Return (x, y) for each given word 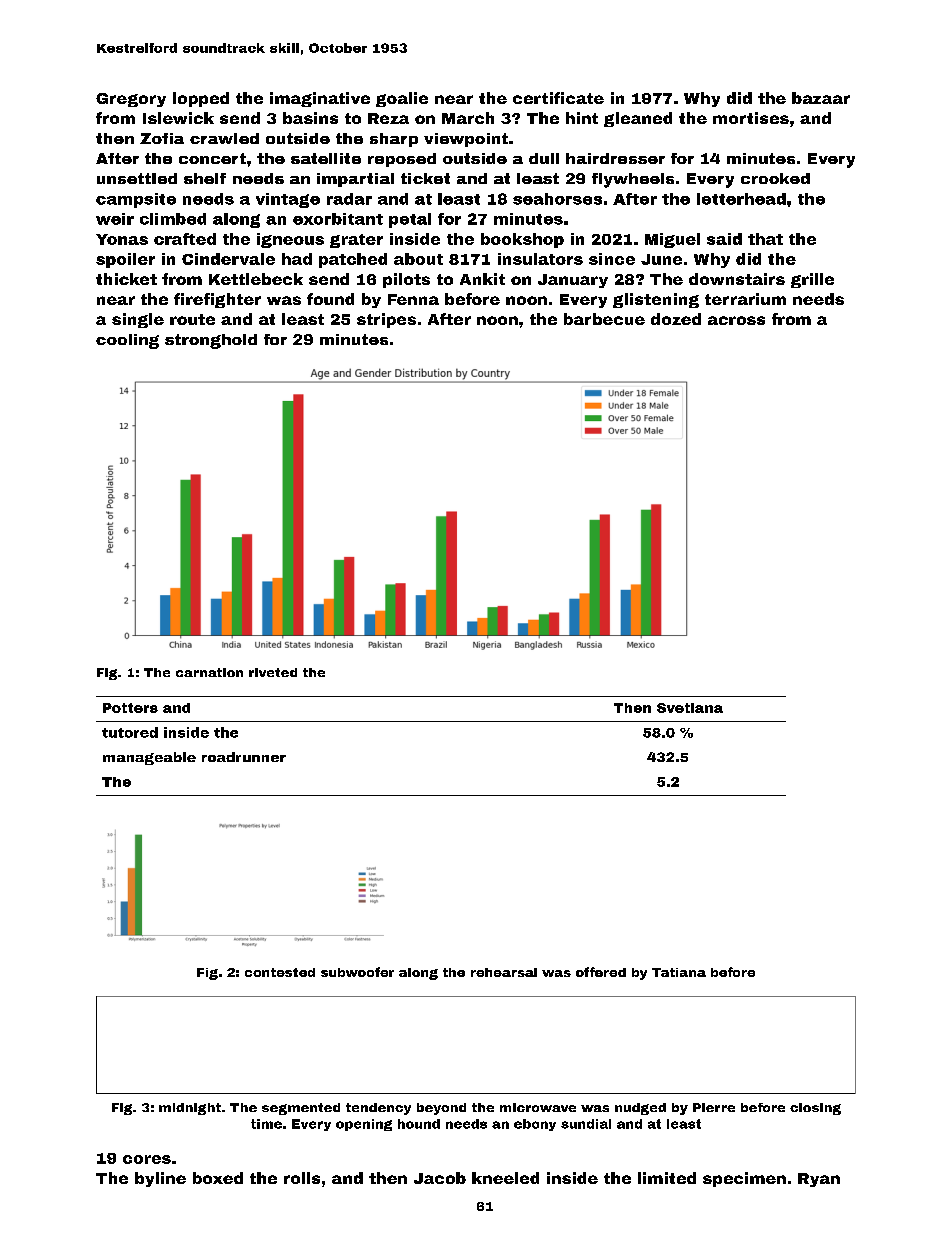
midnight (190, 1109)
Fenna (413, 299)
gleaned (638, 119)
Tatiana (679, 972)
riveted (273, 672)
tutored (130, 732)
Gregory (131, 100)
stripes (386, 320)
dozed (676, 319)
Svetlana (690, 708)
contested (280, 972)
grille (812, 280)
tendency (378, 1109)
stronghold (211, 341)
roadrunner (244, 757)
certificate (558, 98)
